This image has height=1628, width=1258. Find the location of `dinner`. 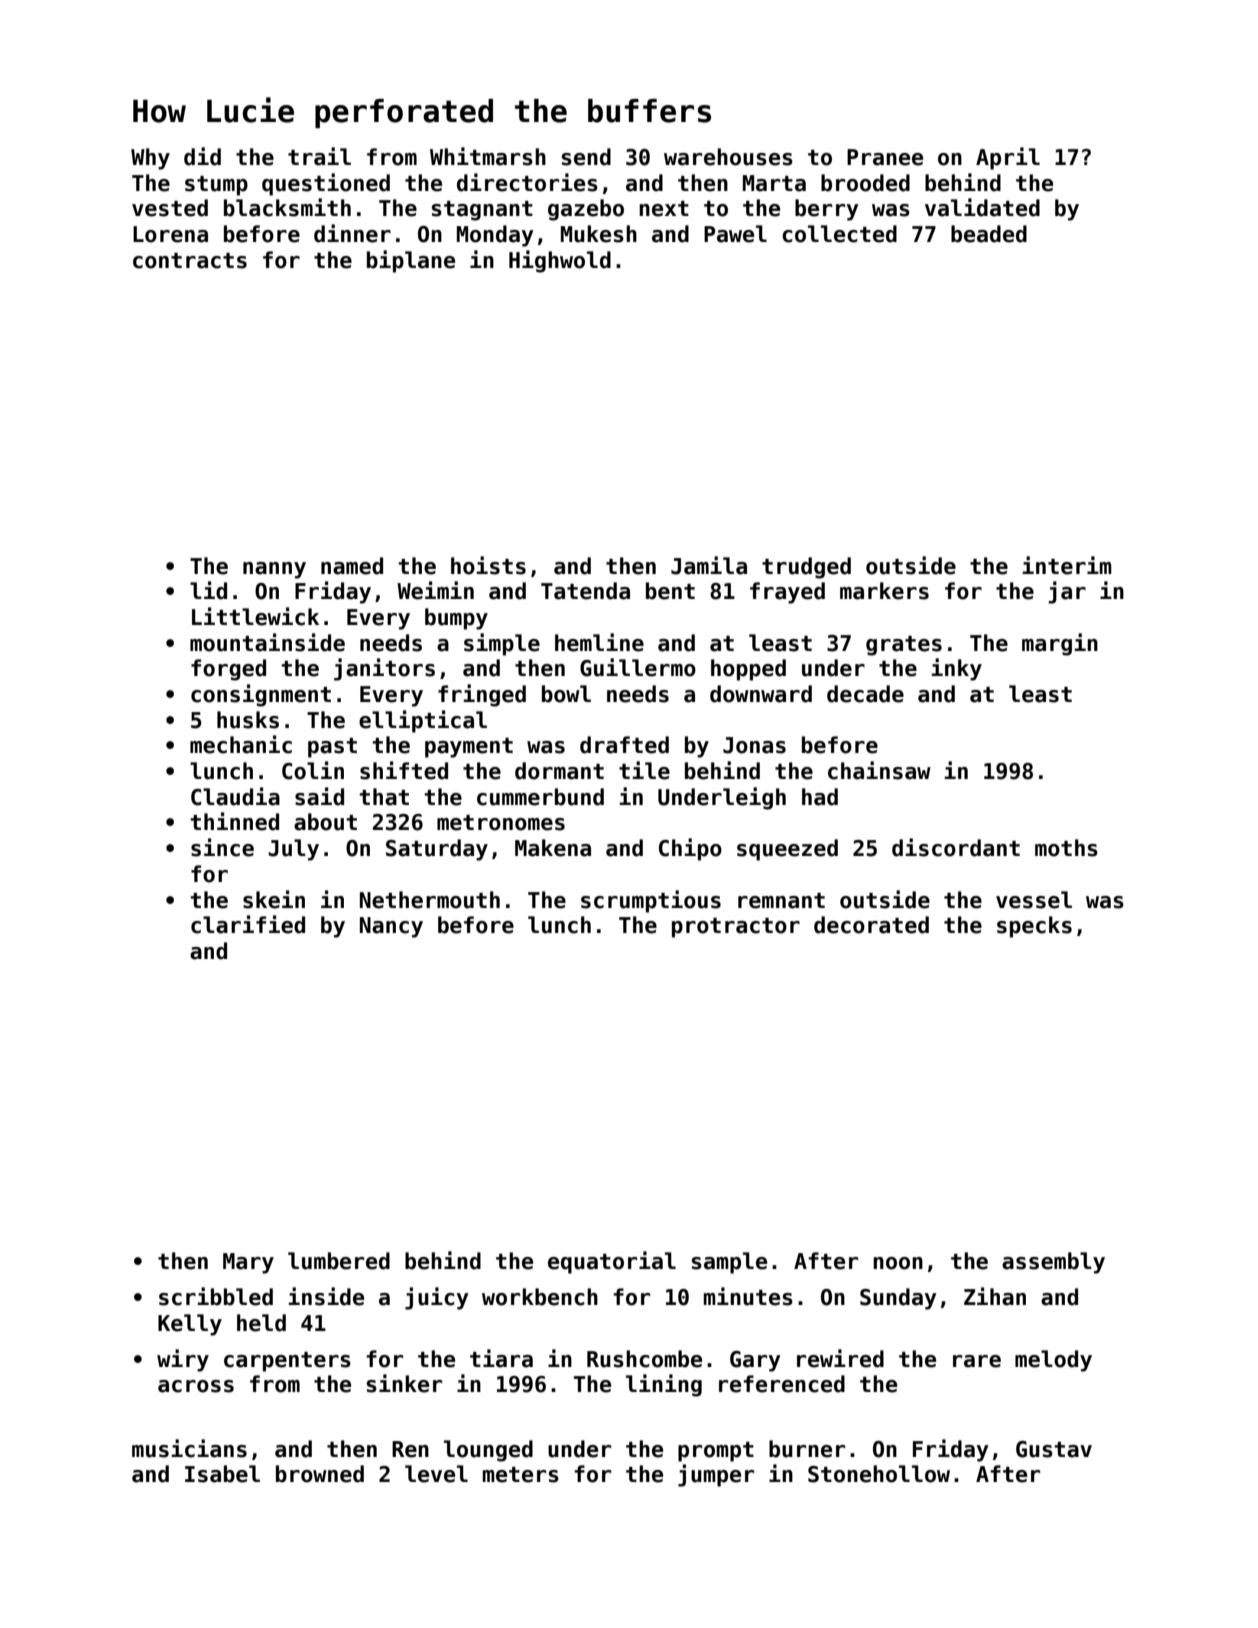

dinner is located at coordinates (352, 233).
